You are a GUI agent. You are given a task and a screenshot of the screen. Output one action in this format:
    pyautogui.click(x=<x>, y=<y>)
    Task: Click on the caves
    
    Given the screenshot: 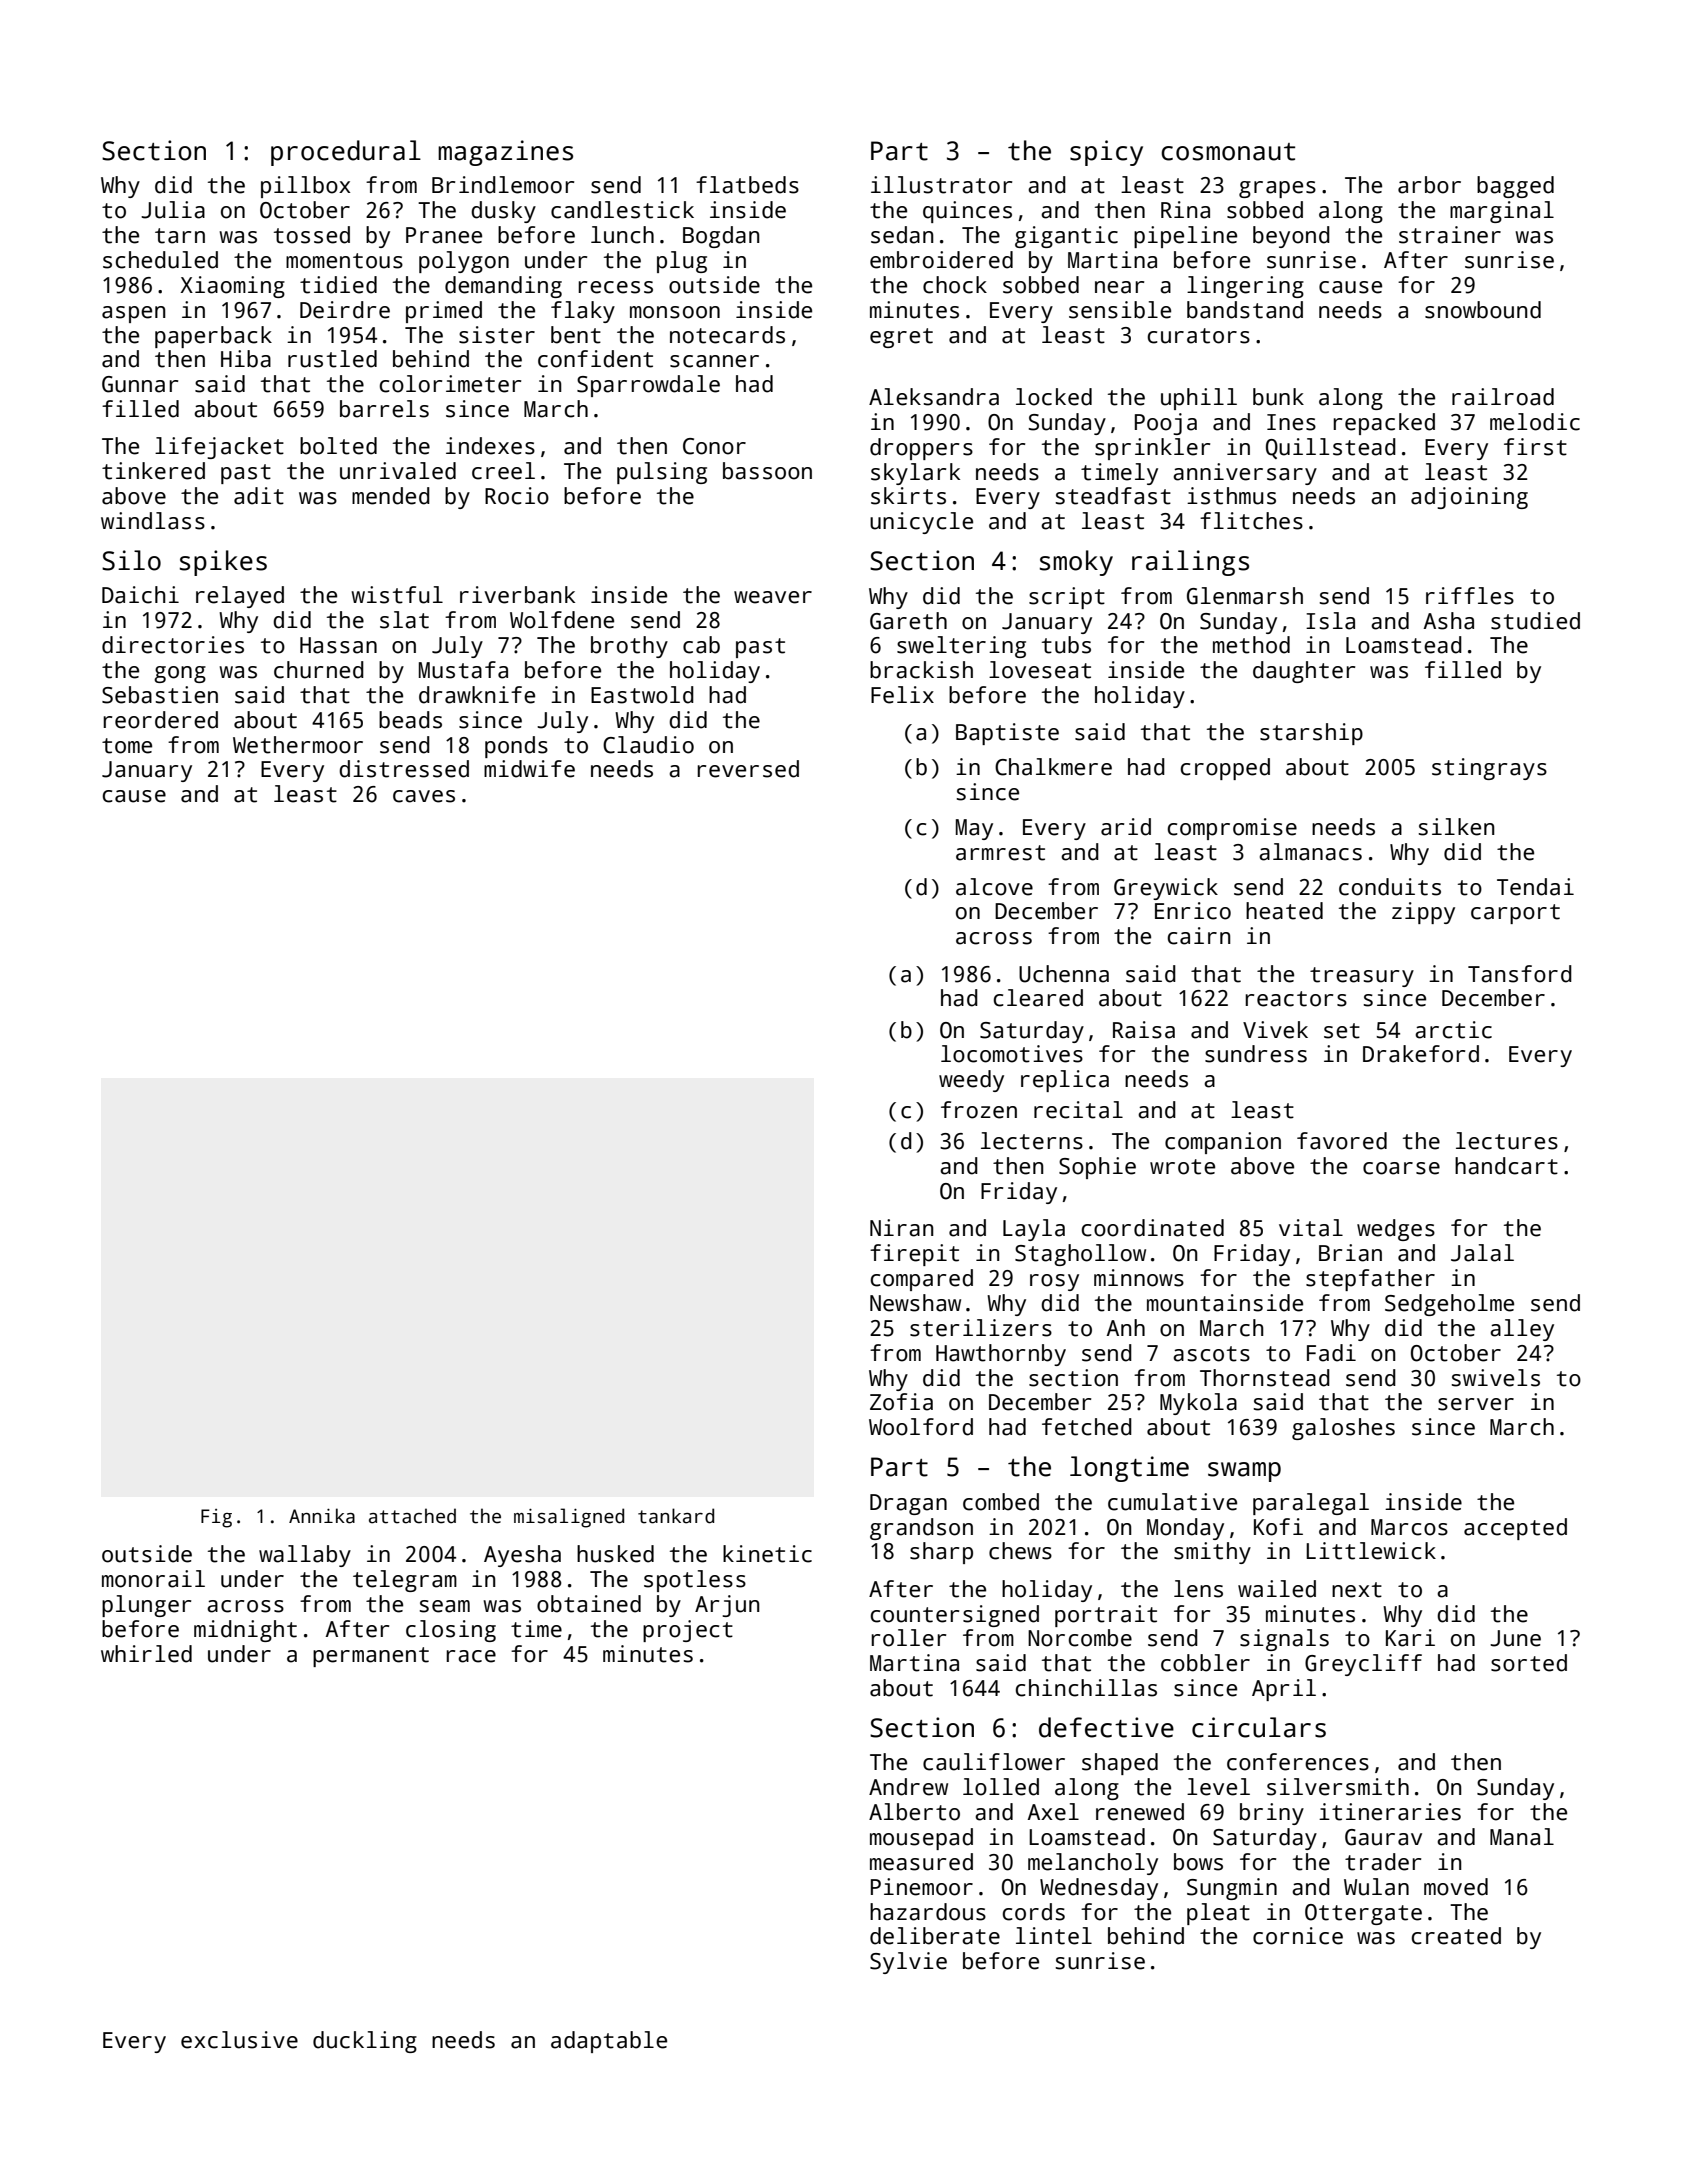 What is the action you would take?
    pyautogui.click(x=424, y=796)
